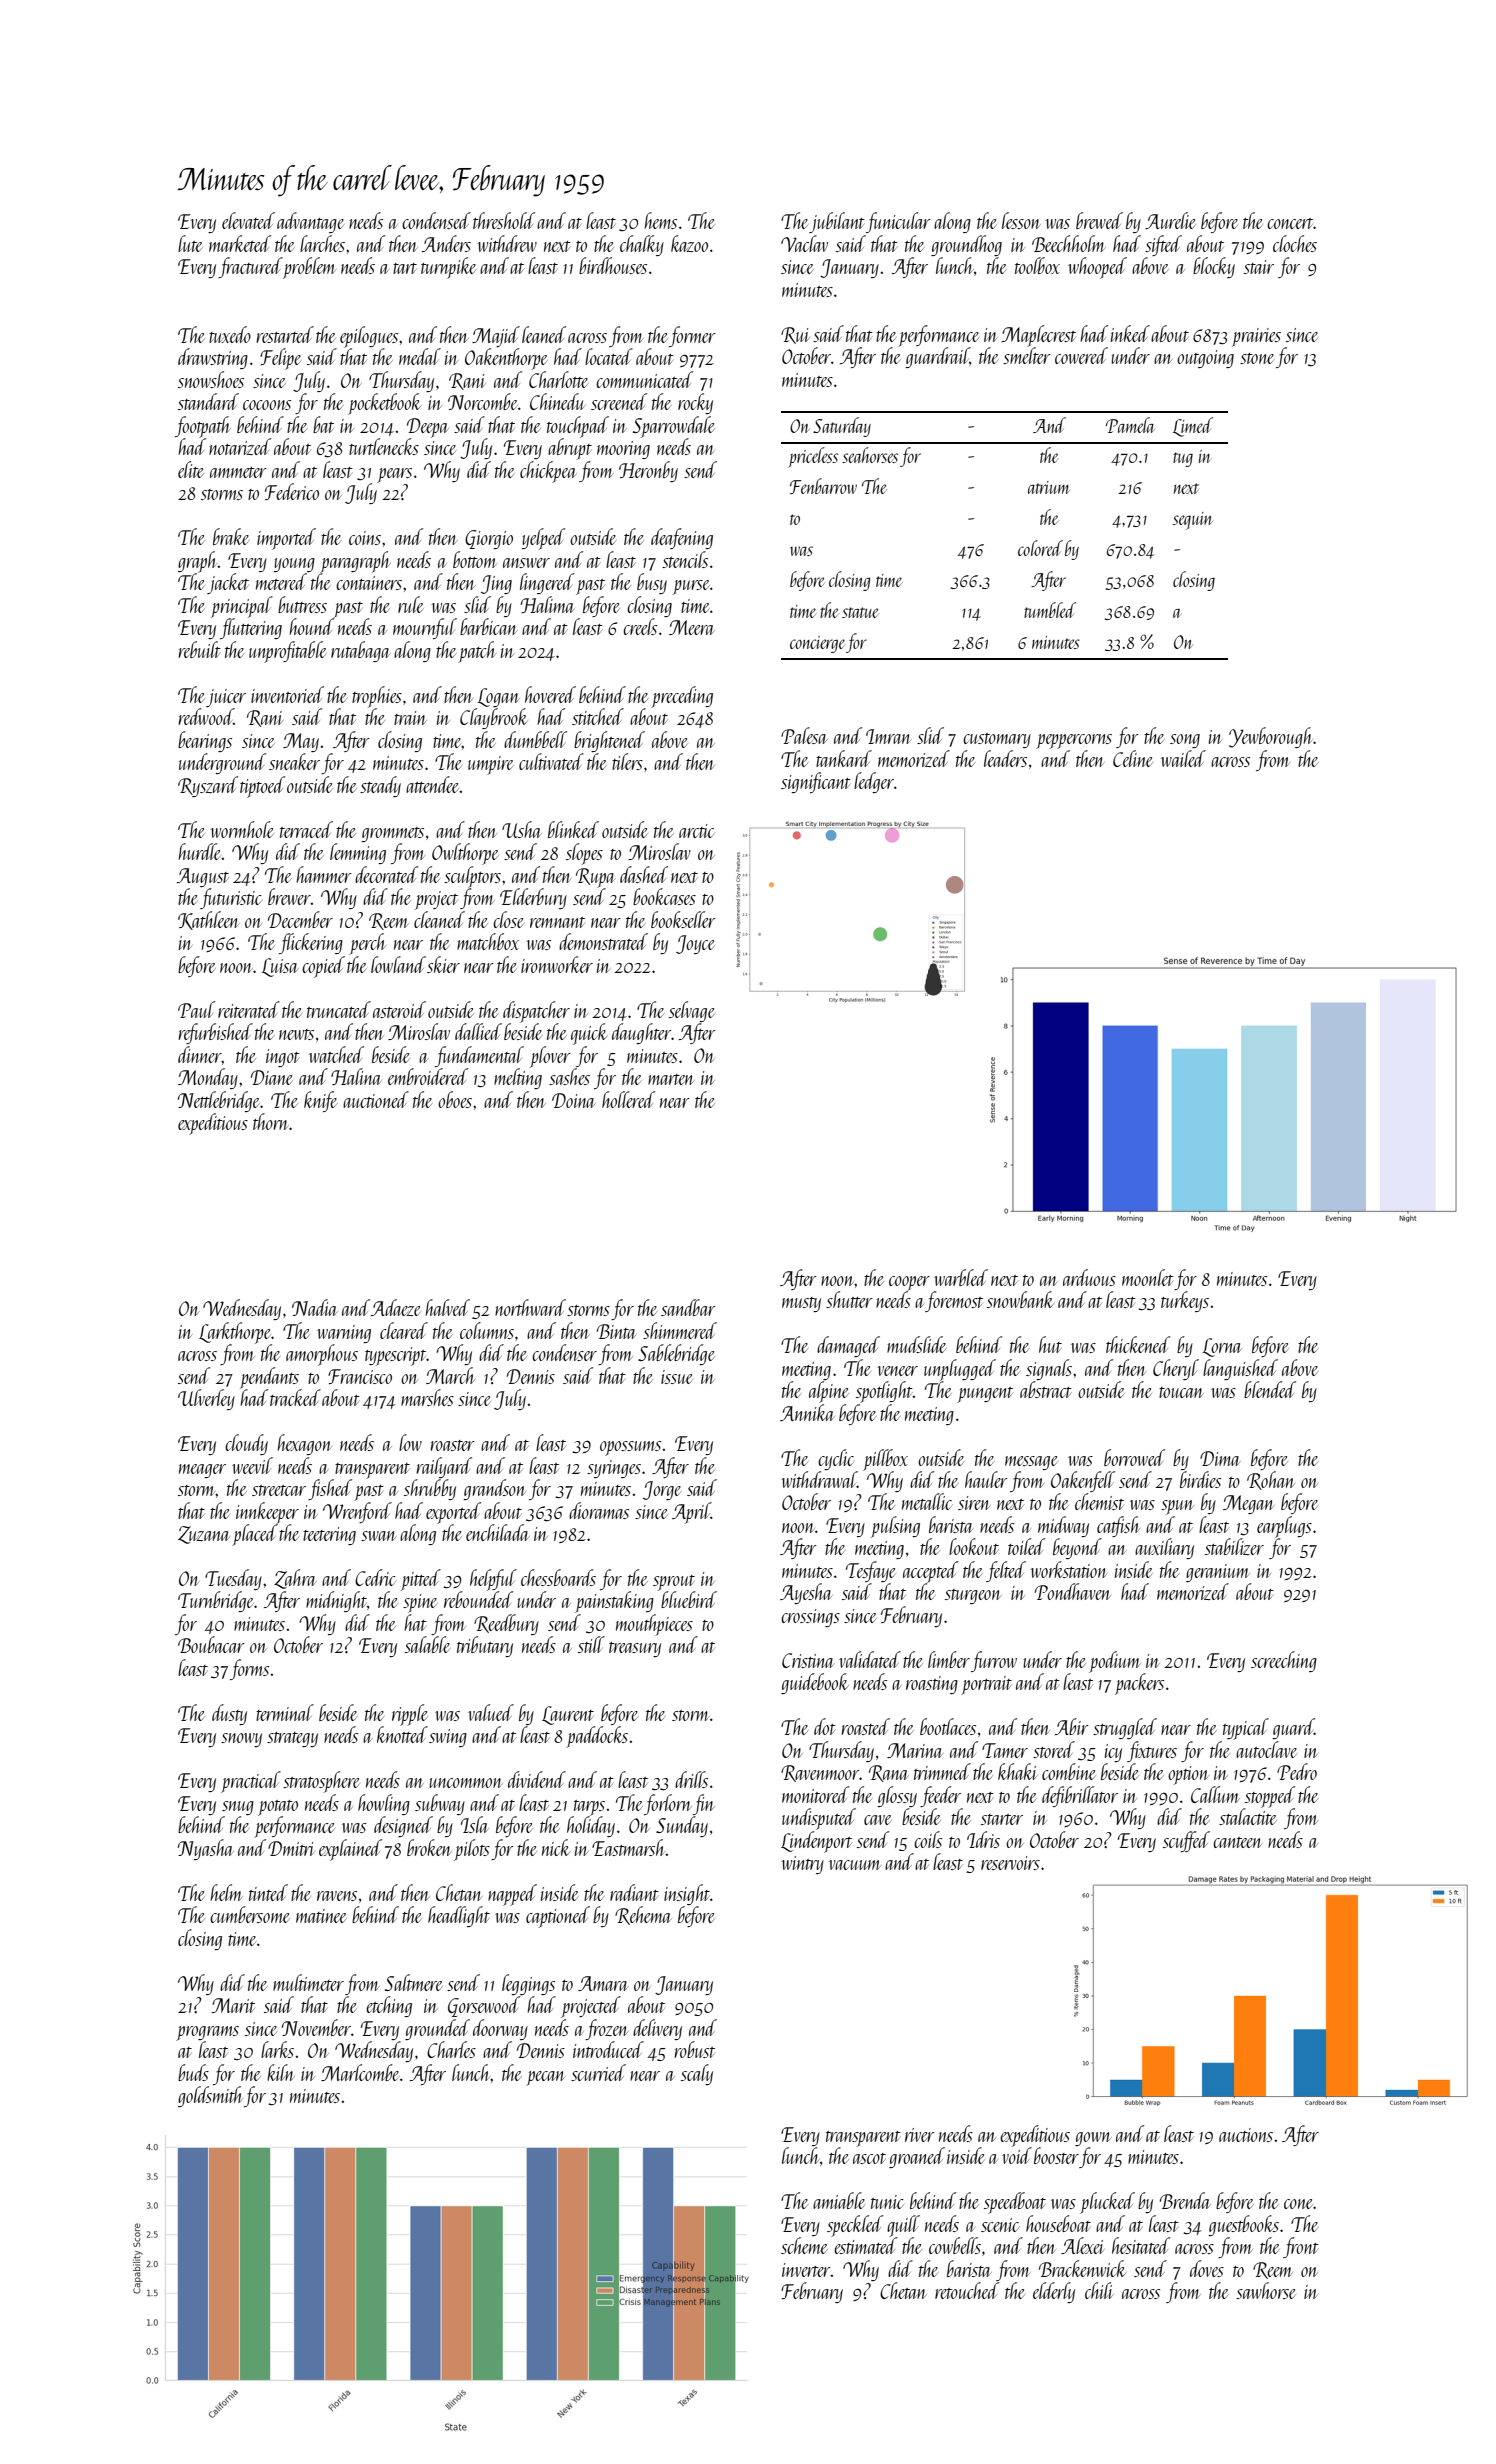  I want to click on Federico, so click(292, 491).
